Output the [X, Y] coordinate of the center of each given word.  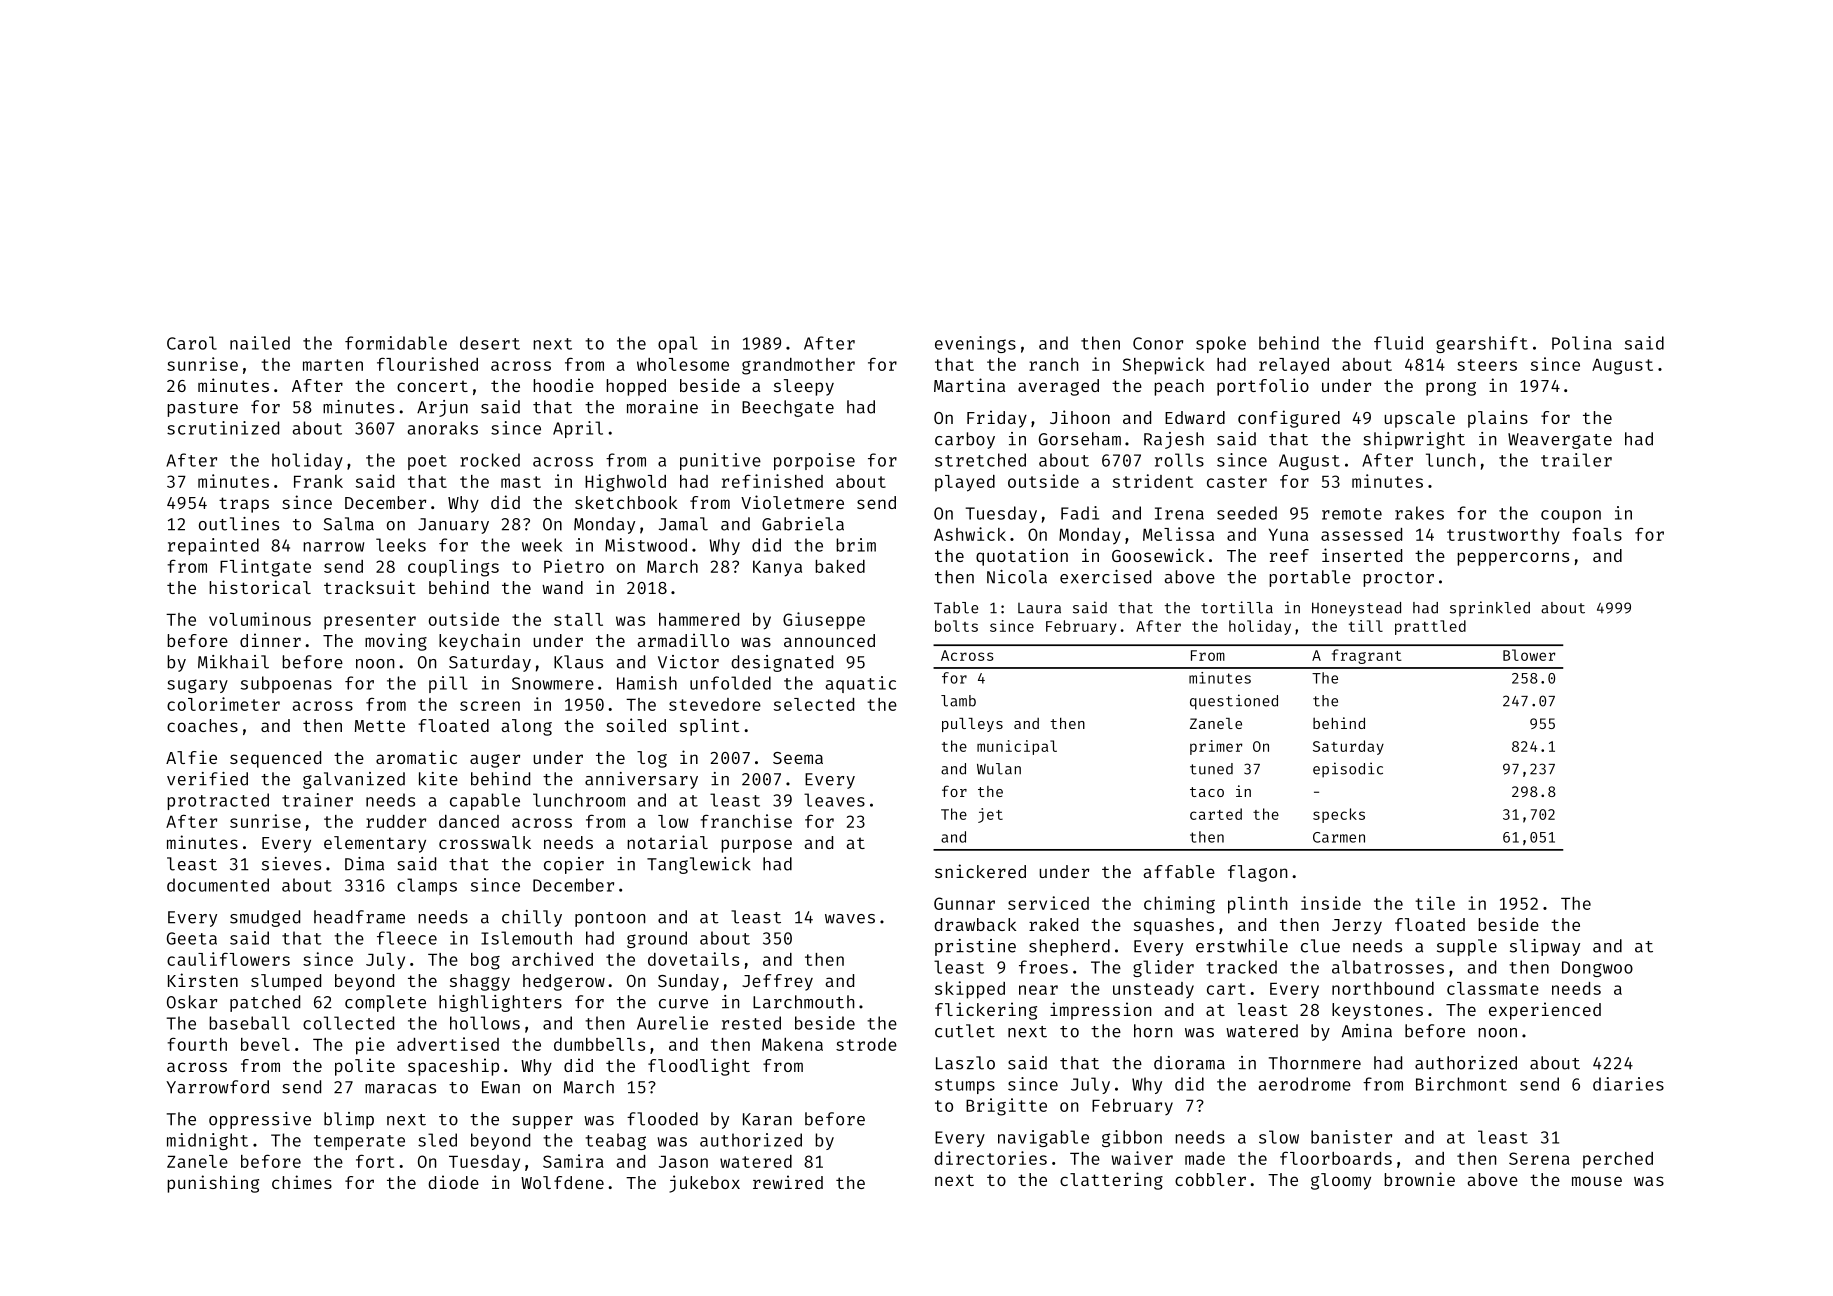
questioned [1234, 702]
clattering [1111, 1181]
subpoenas [286, 684]
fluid [1398, 343]
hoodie [563, 385]
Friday [997, 419]
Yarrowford [217, 1087]
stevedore [715, 704]
